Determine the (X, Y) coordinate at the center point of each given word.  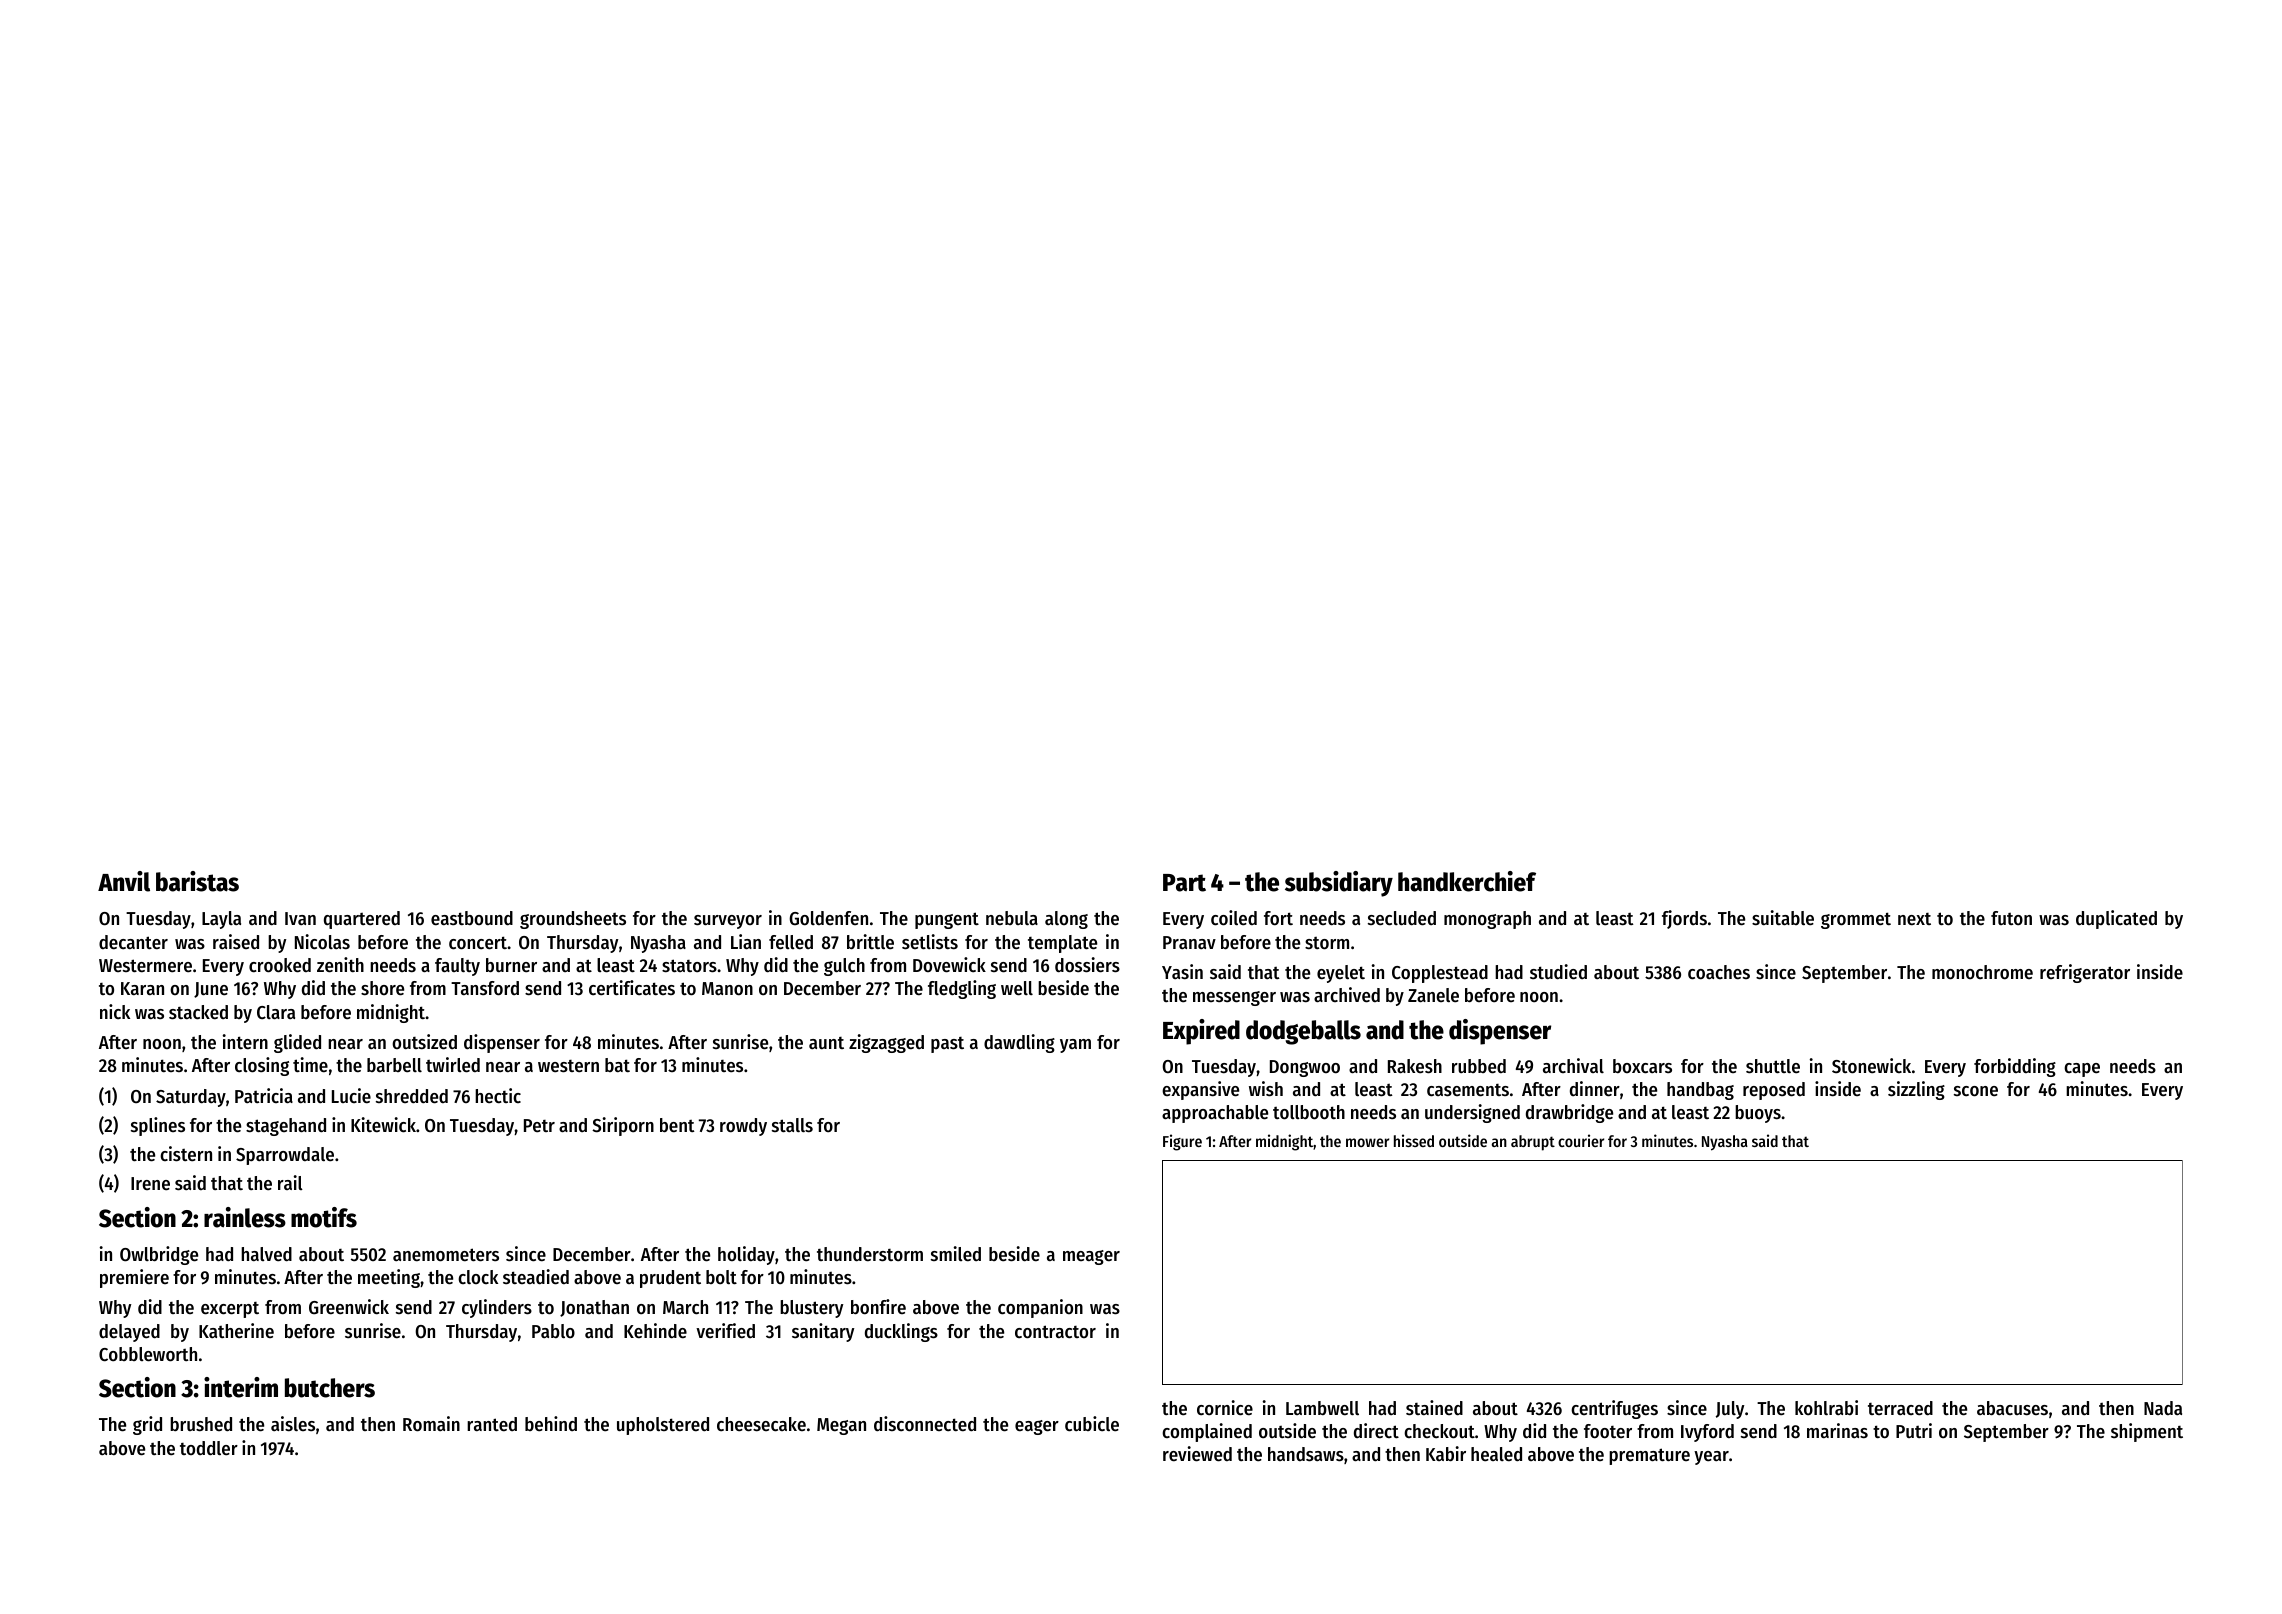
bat (617, 1065)
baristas (197, 881)
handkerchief (1467, 881)
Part (1184, 883)
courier (1581, 1140)
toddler (209, 1448)
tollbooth (1309, 1112)
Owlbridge (159, 1255)
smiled (956, 1254)
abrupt (1533, 1143)
